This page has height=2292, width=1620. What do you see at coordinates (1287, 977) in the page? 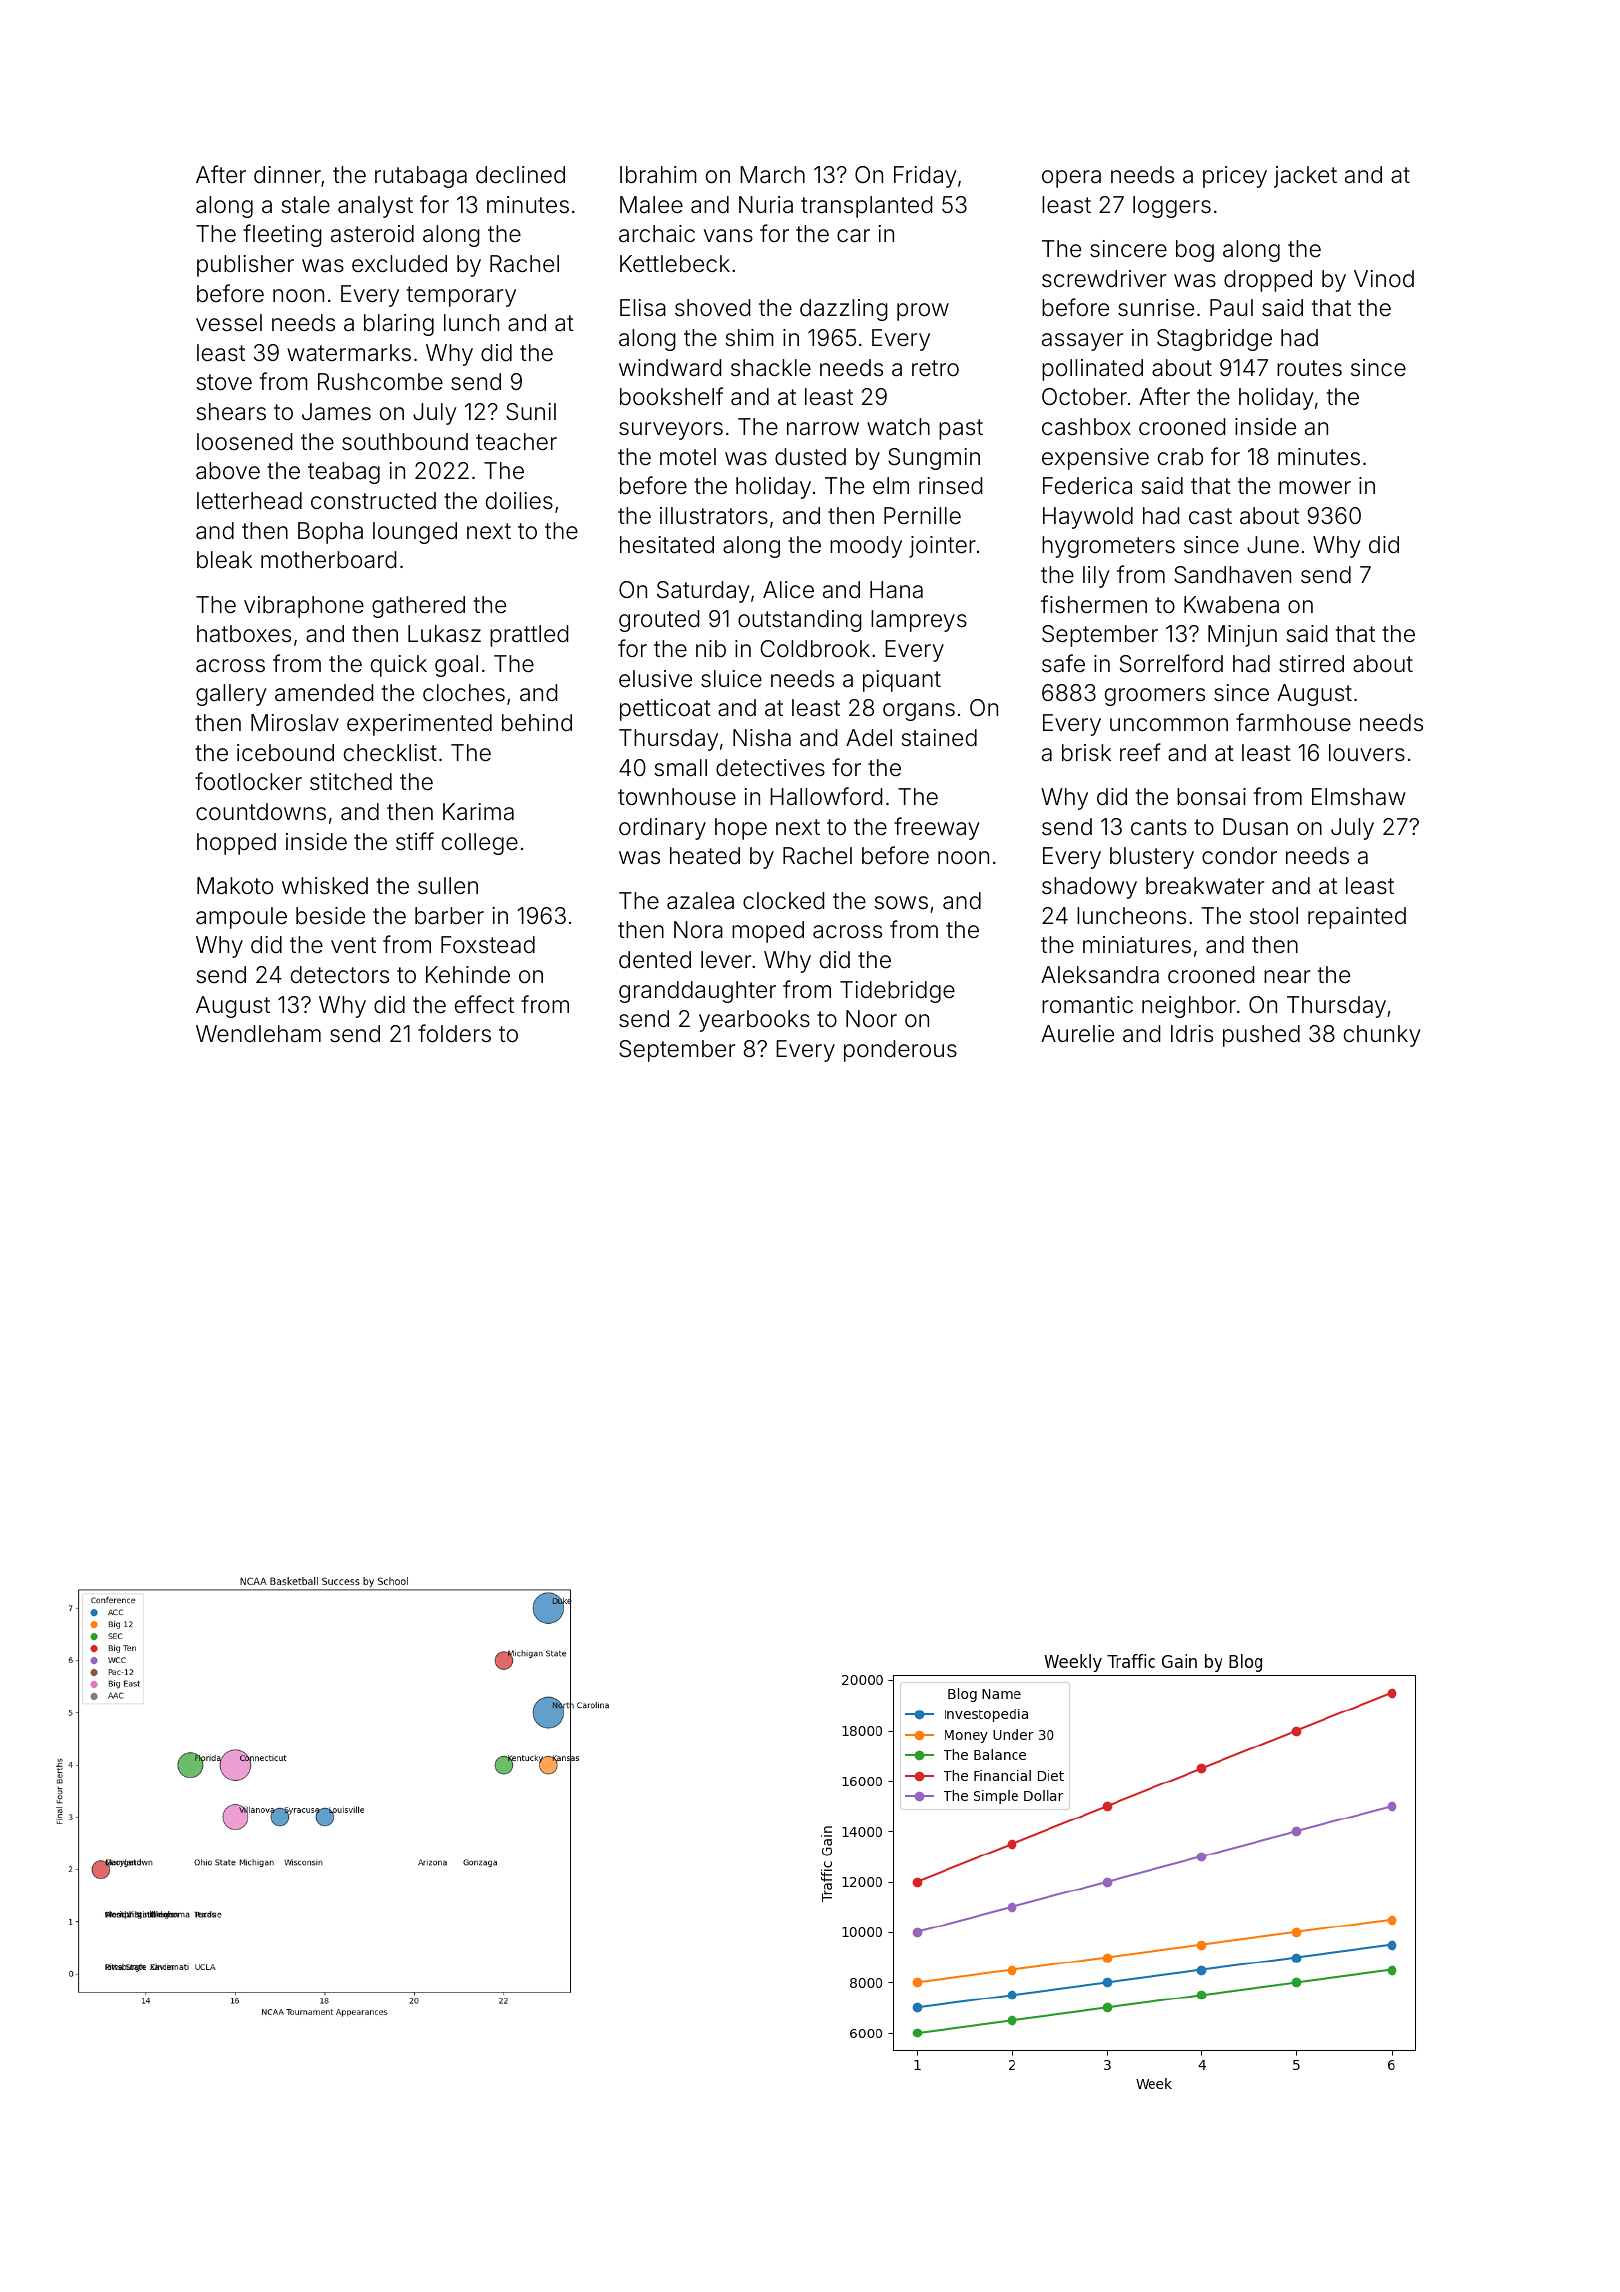
I see `near` at bounding box center [1287, 977].
